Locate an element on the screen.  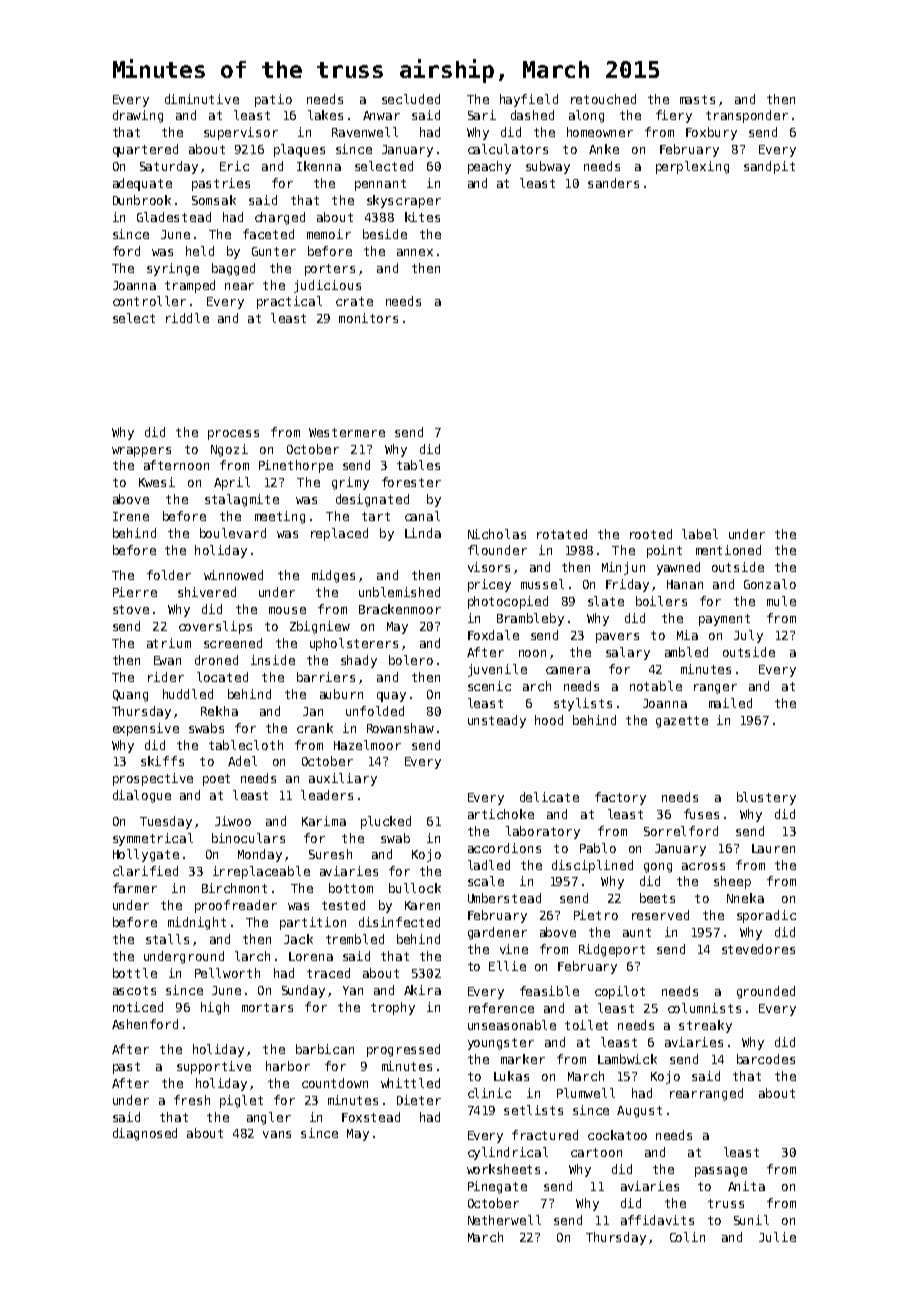
plucked is located at coordinates (386, 822).
